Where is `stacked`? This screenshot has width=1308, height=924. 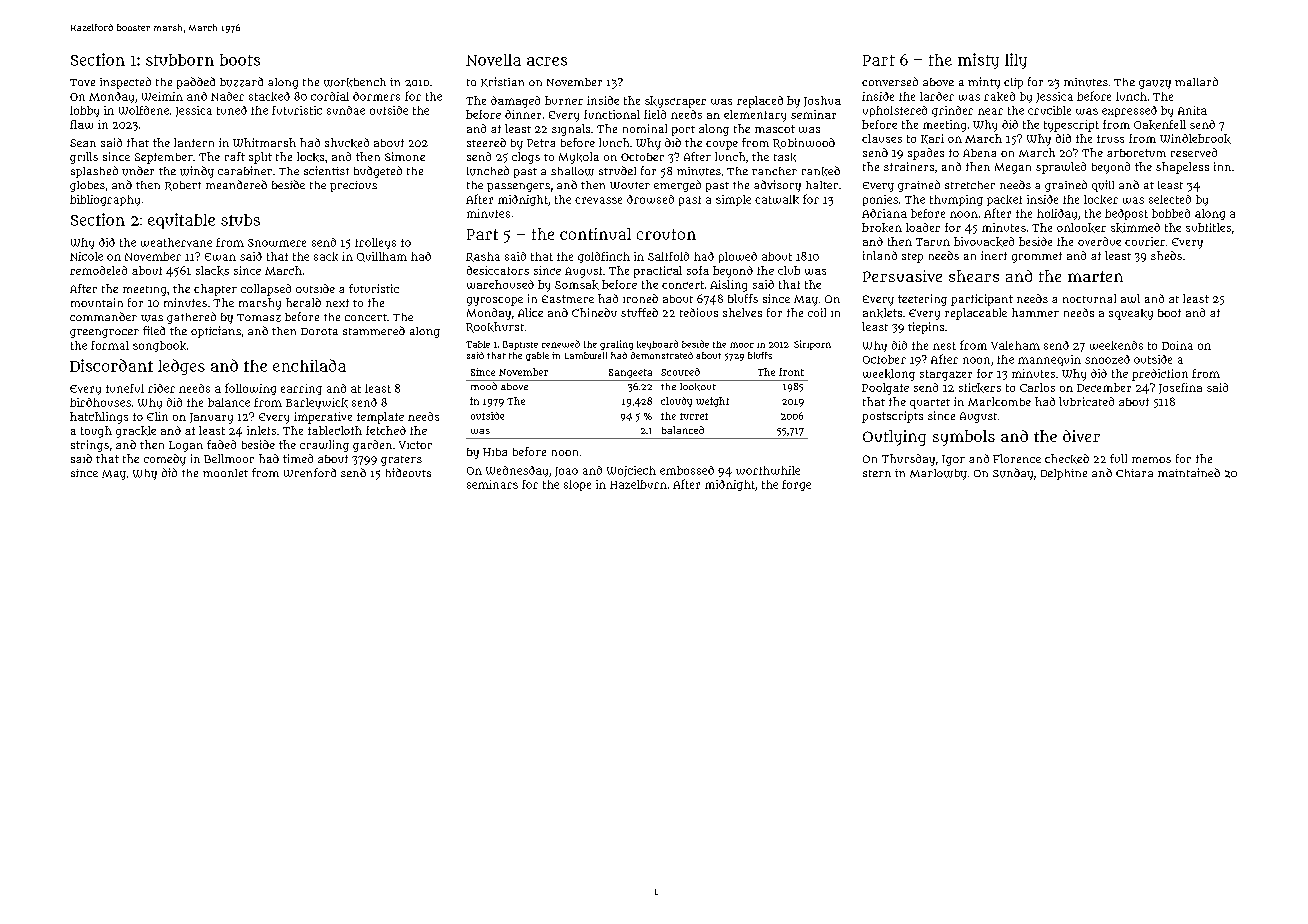
stacked is located at coordinates (269, 96).
